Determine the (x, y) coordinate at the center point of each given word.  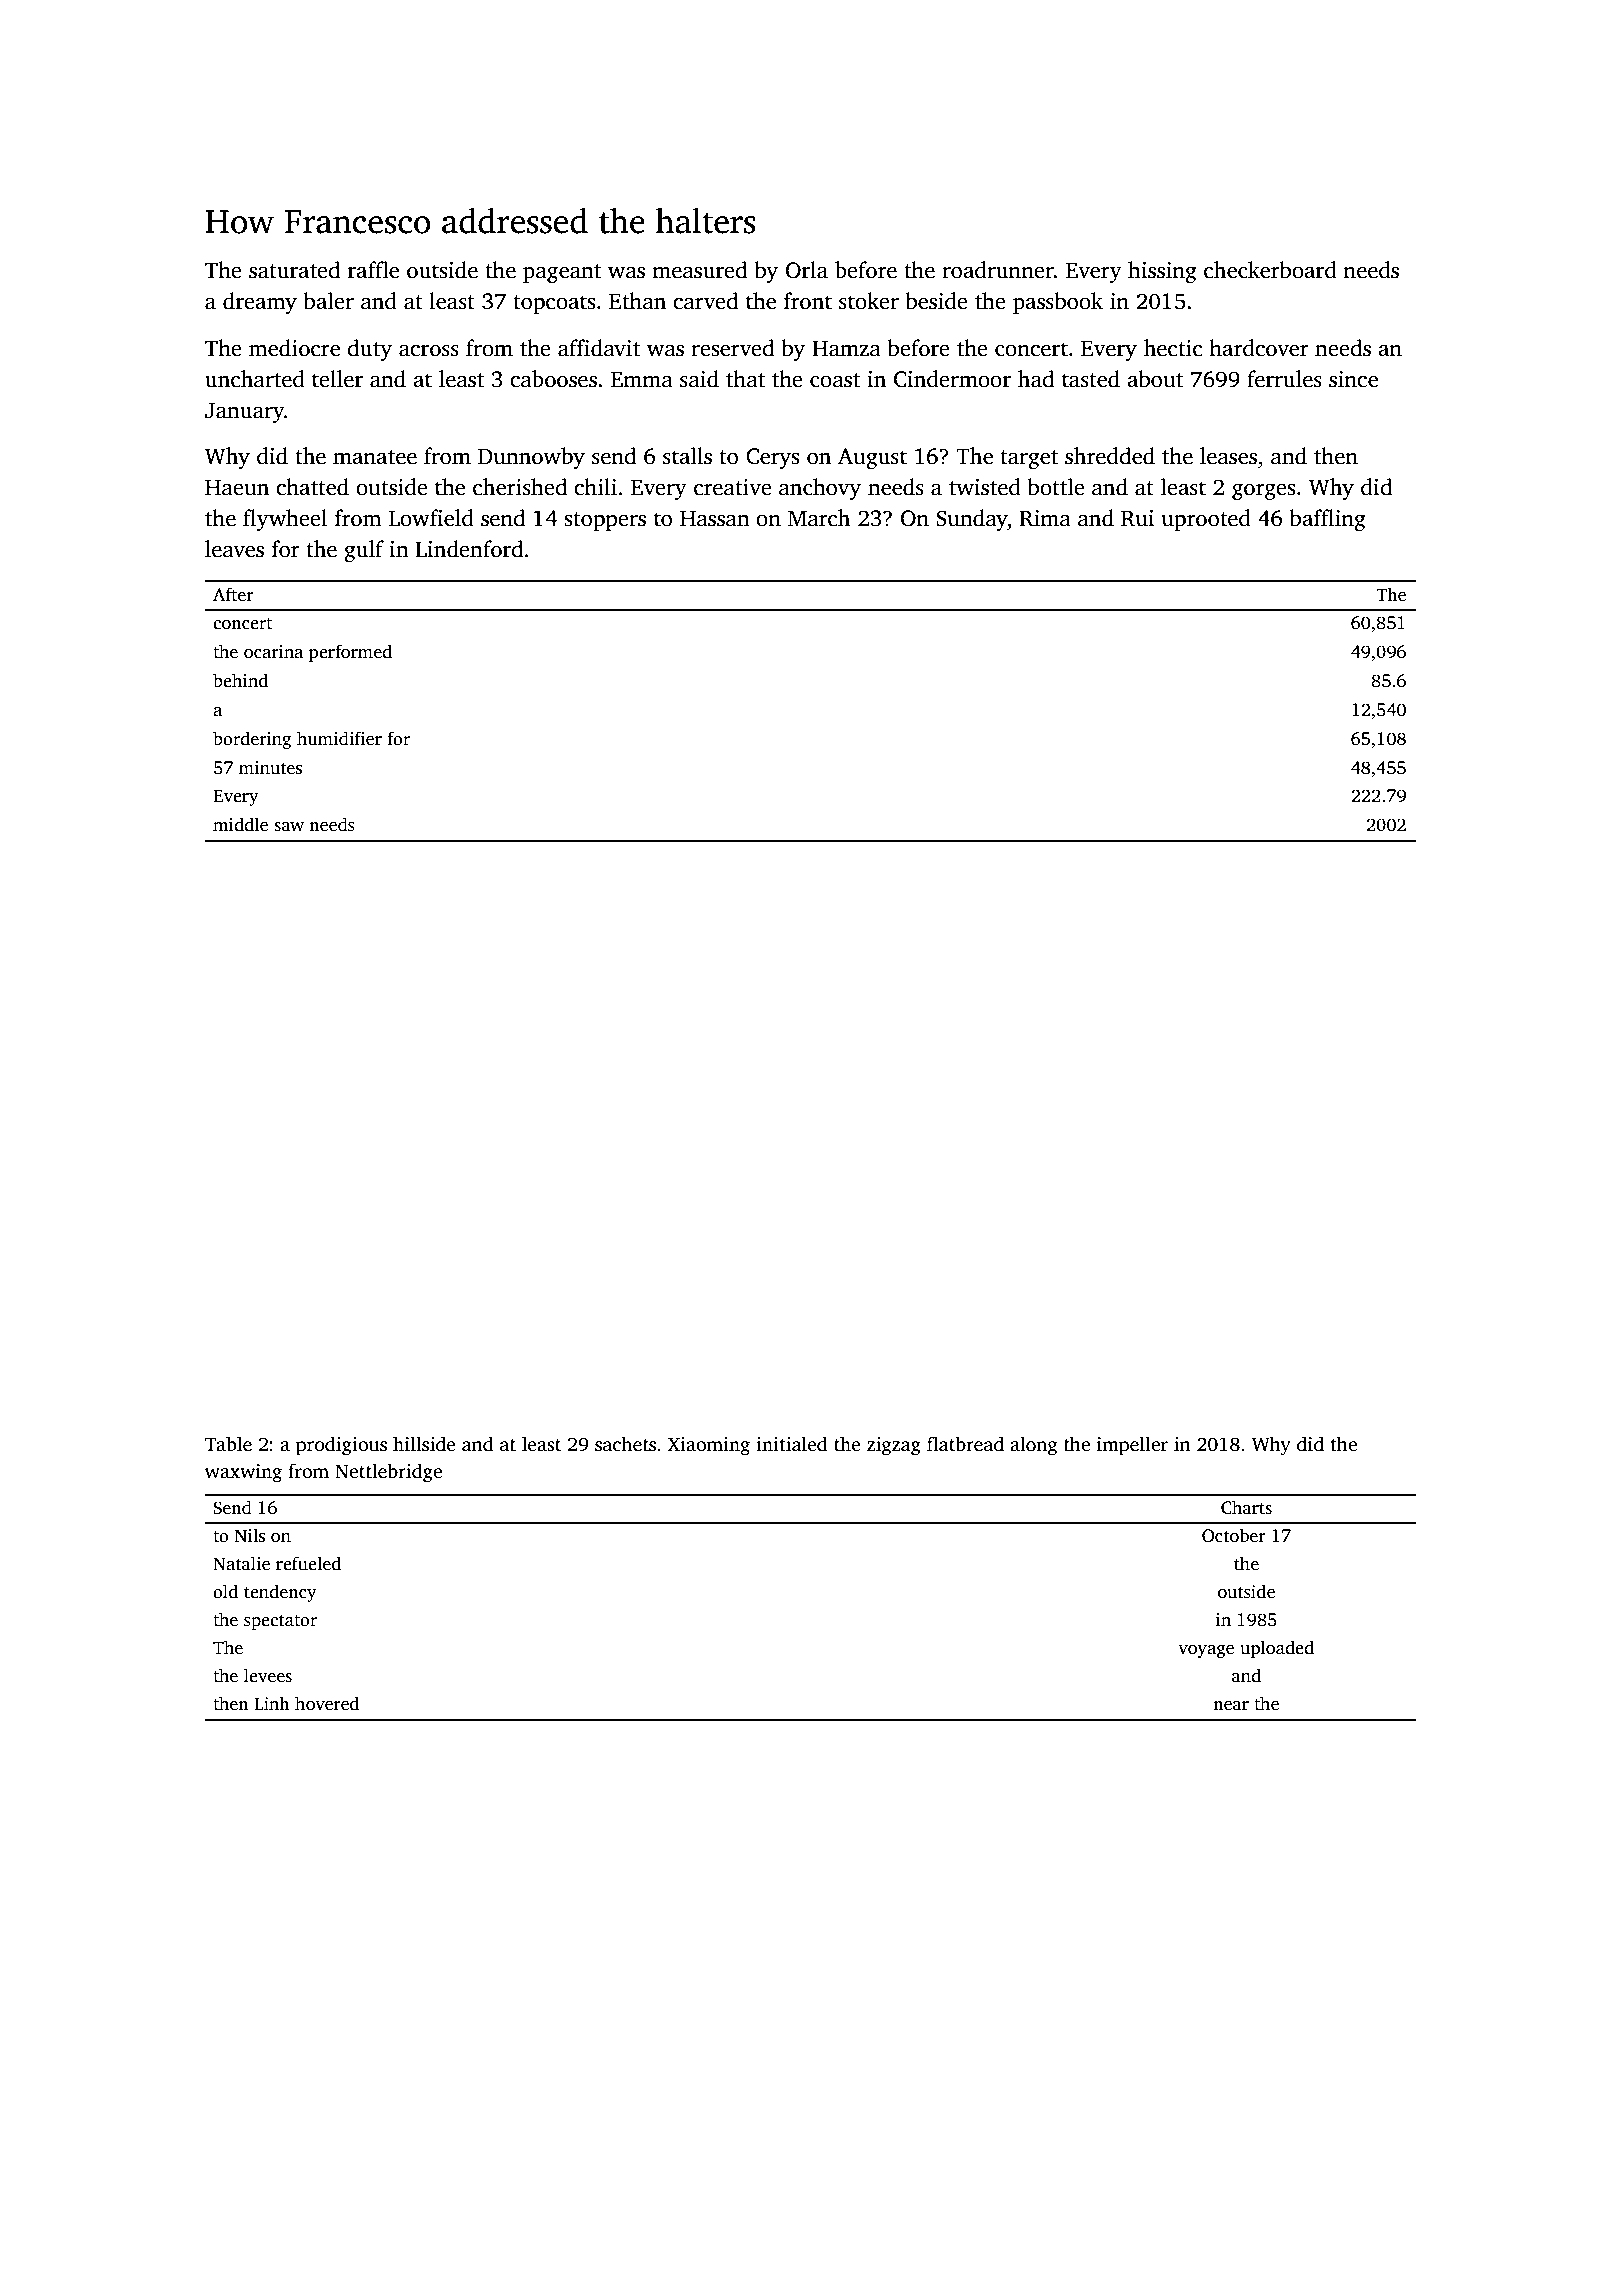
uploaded (1277, 1649)
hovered (327, 1703)
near (1231, 1706)
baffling (1327, 520)
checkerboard (1270, 270)
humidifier (339, 738)
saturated (294, 270)
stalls (687, 456)
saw (289, 827)
